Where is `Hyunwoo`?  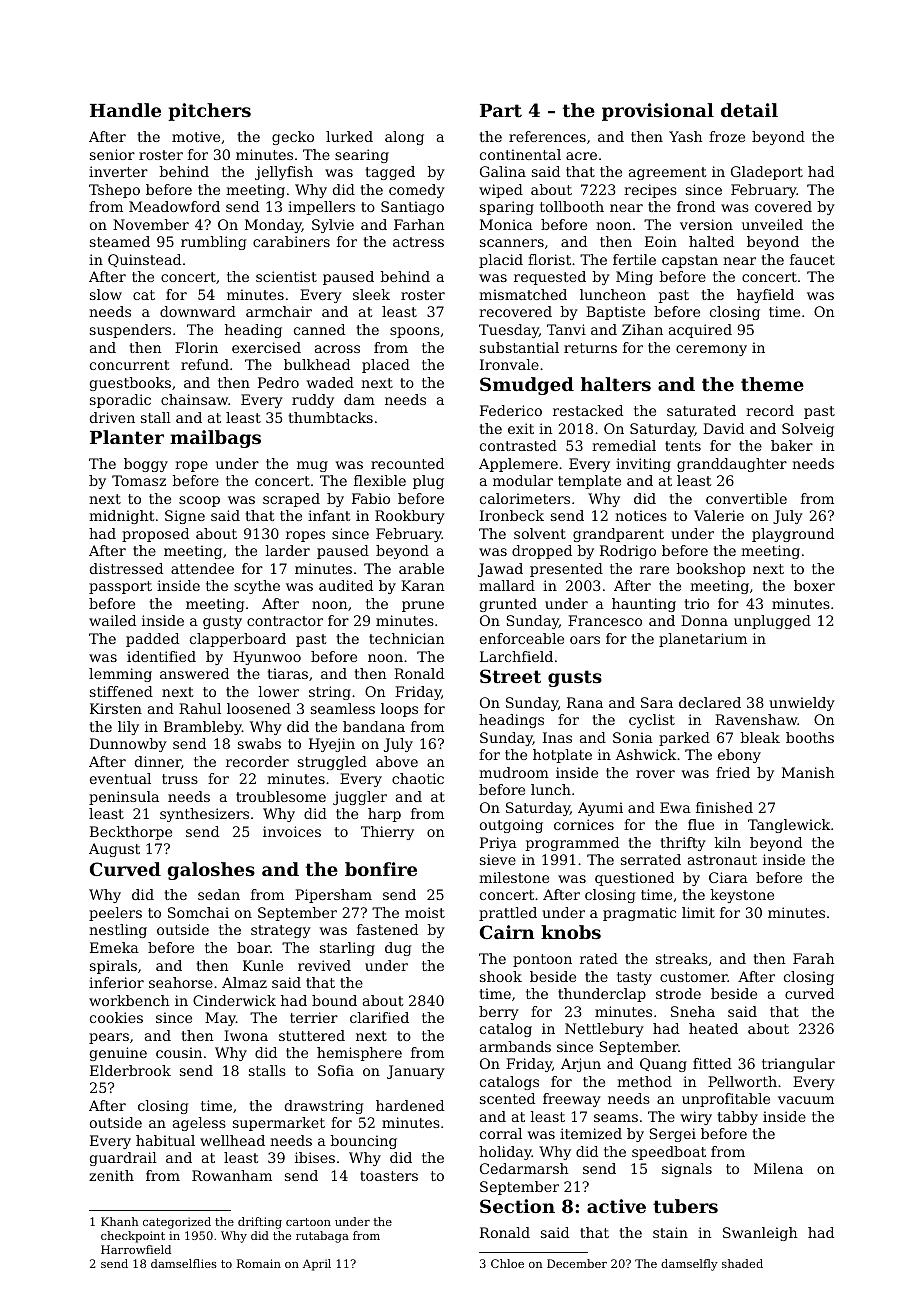
Hyunwoo is located at coordinates (267, 658).
